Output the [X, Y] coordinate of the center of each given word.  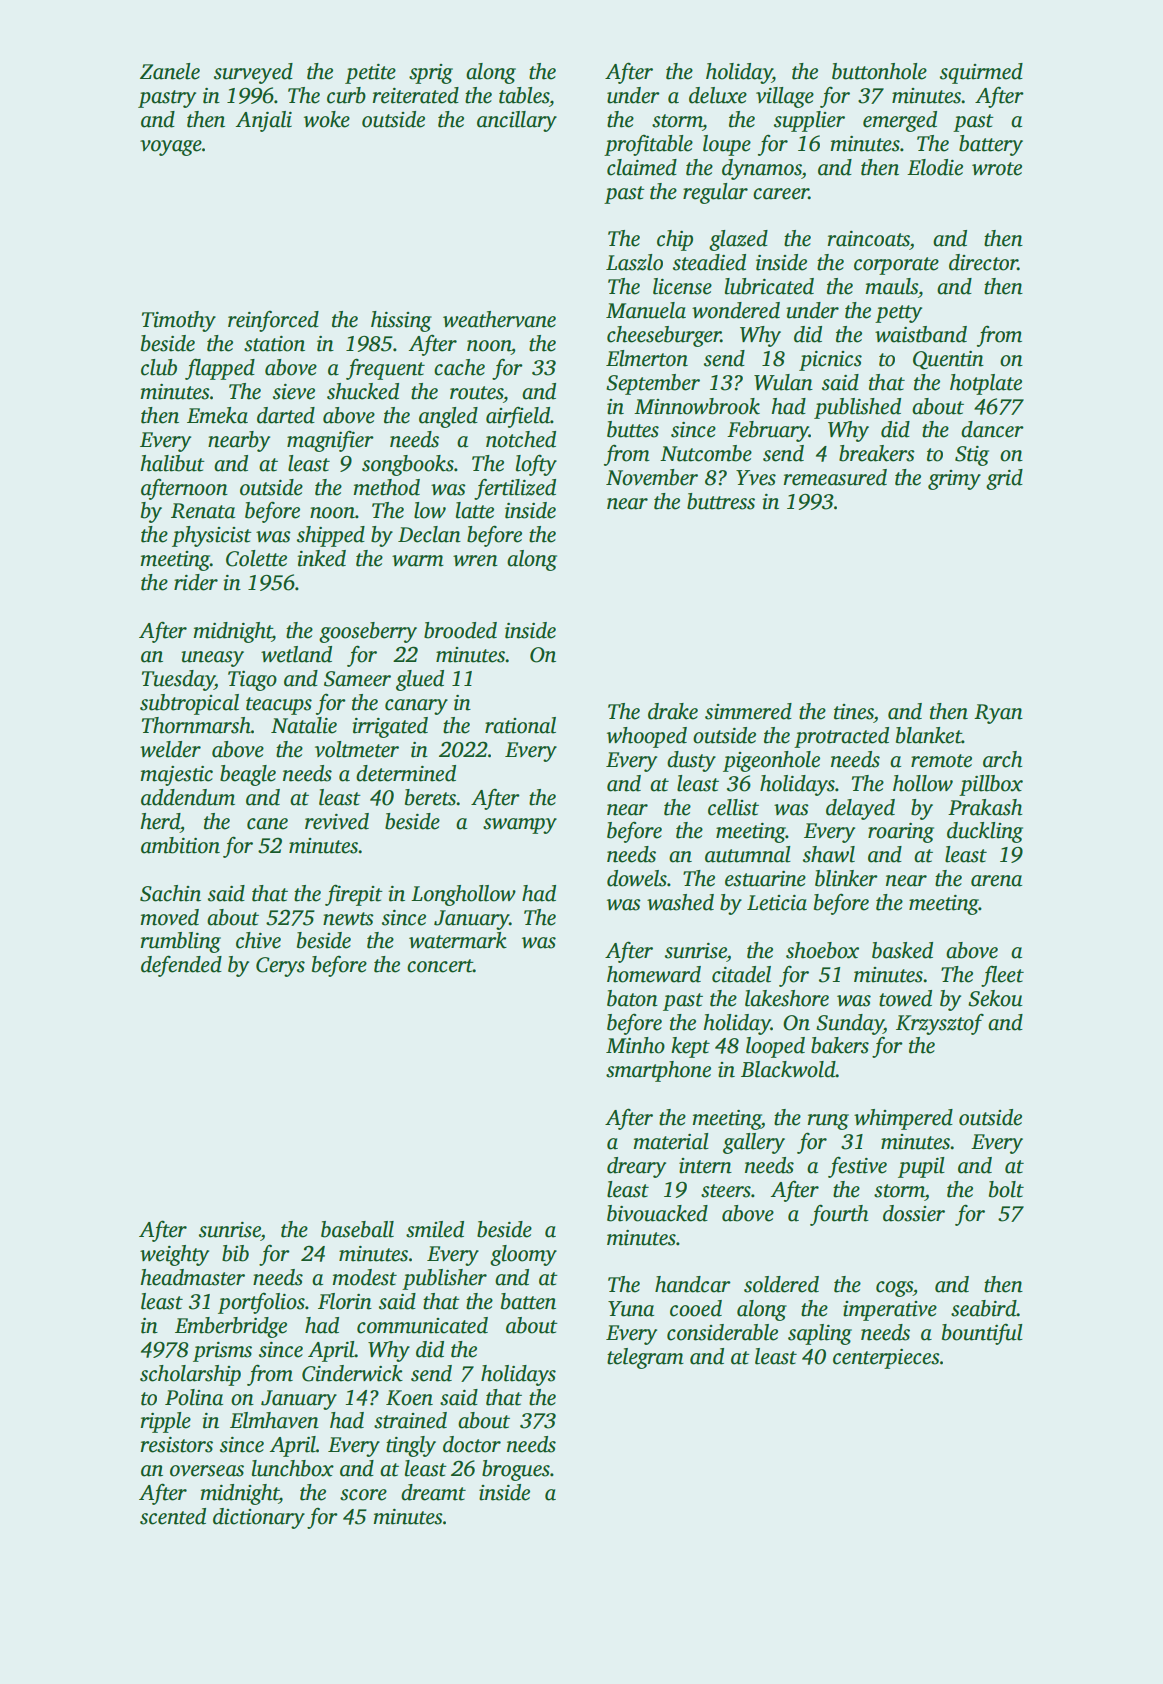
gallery [754, 1143]
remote [941, 761]
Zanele [170, 71]
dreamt [433, 1492]
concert [440, 966]
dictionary [259, 1518]
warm [418, 561]
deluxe [718, 95]
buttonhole [879, 71]
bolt [1006, 1189]
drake [673, 711]
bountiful [982, 1334]
